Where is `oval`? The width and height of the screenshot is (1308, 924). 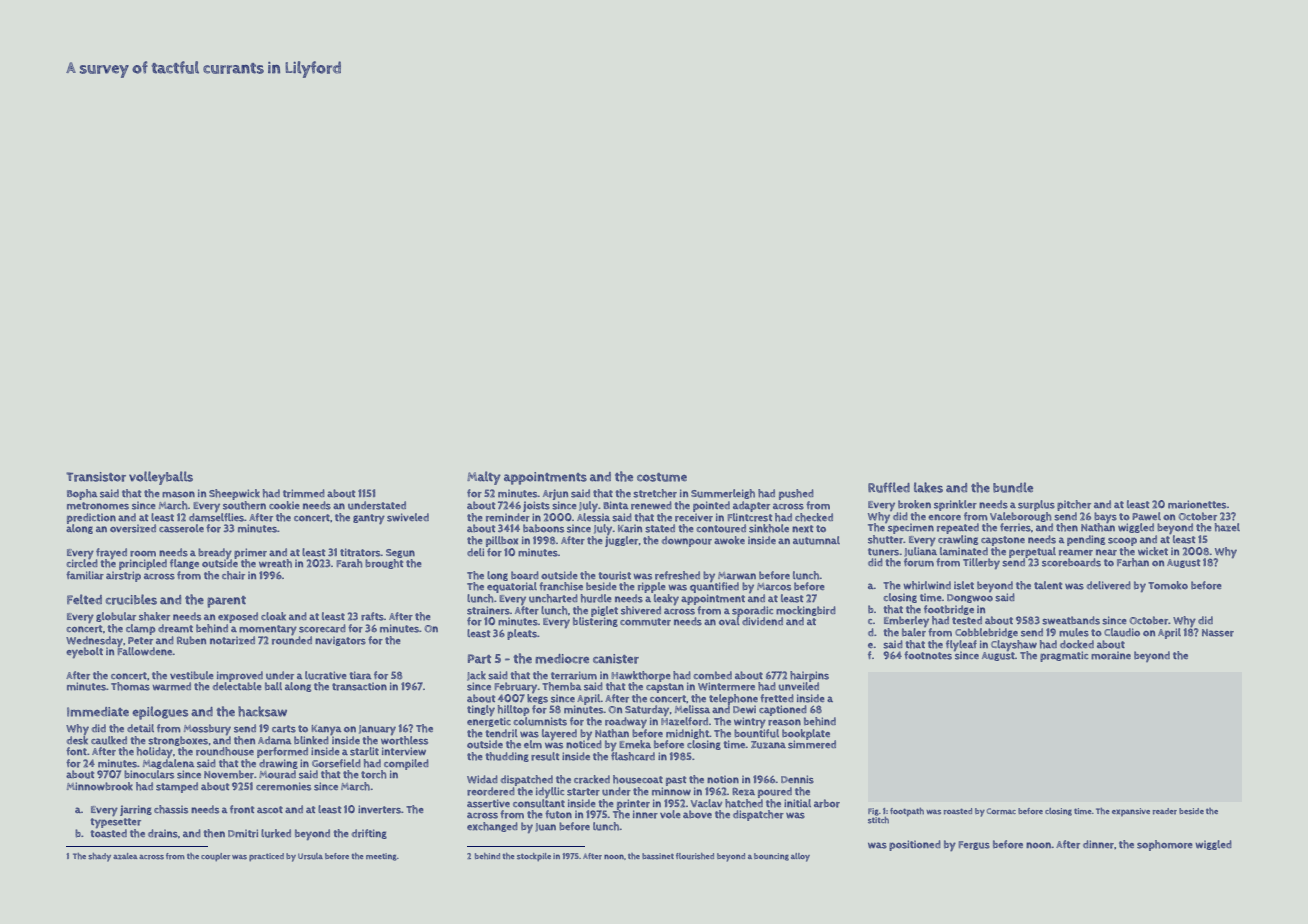 oval is located at coordinates (729, 621).
